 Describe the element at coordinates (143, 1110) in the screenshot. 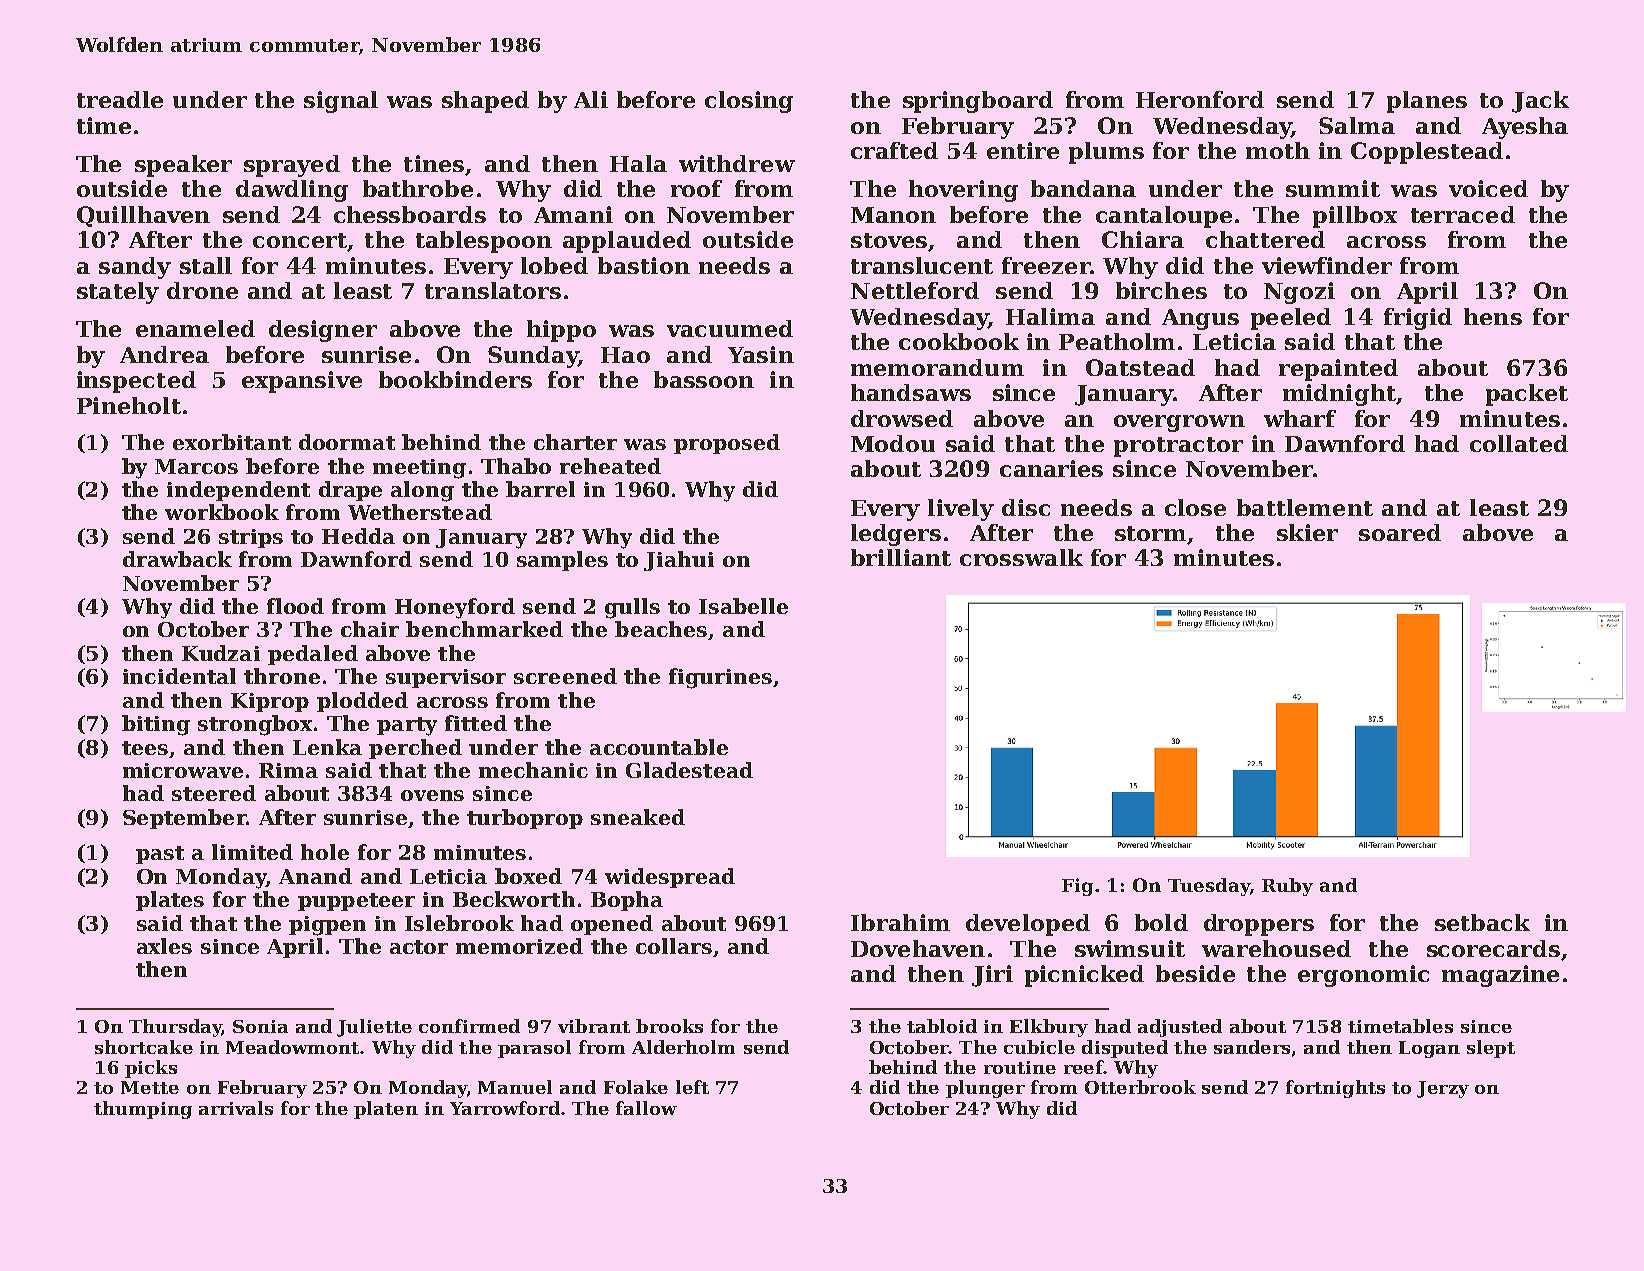

I see `thumping` at that location.
